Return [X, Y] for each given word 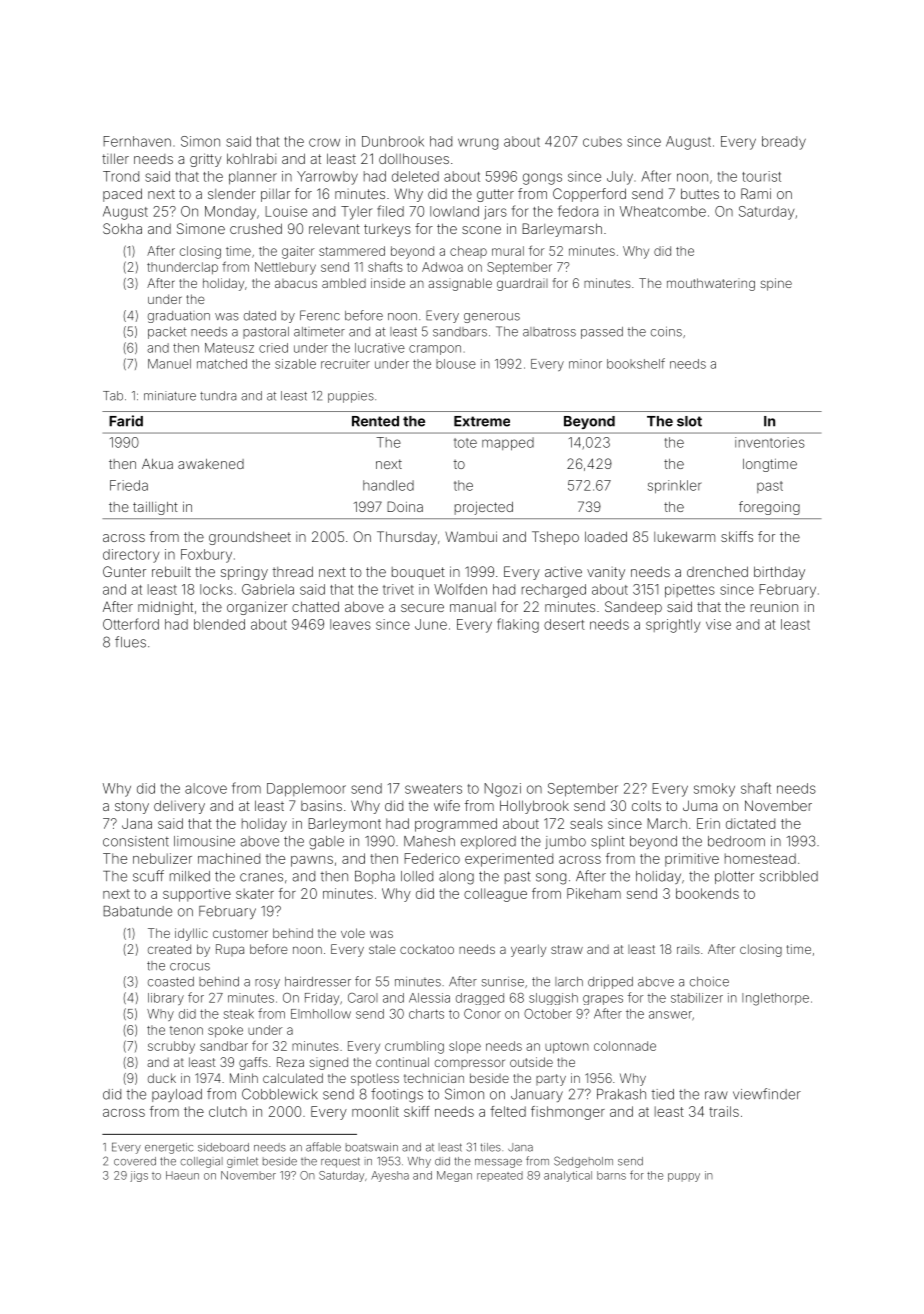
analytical [568, 1176]
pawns [312, 861]
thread [293, 571]
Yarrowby [327, 178]
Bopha [375, 877]
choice [709, 982]
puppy [684, 1177]
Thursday [407, 538]
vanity [606, 573]
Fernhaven [137, 141]
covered [135, 1161]
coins [666, 331]
